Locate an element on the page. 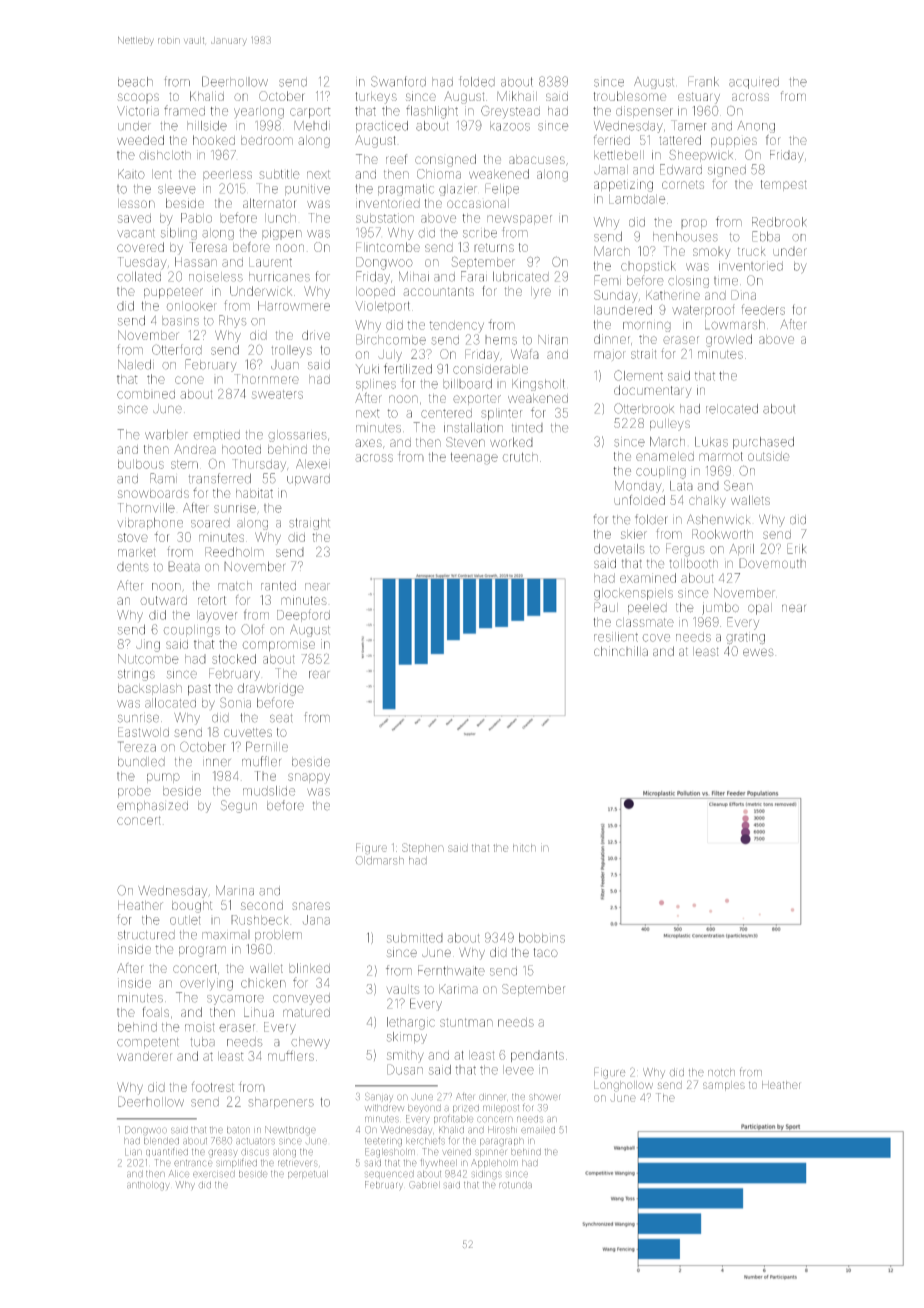 The height and width of the document is (1308, 924). Erik is located at coordinates (796, 548).
